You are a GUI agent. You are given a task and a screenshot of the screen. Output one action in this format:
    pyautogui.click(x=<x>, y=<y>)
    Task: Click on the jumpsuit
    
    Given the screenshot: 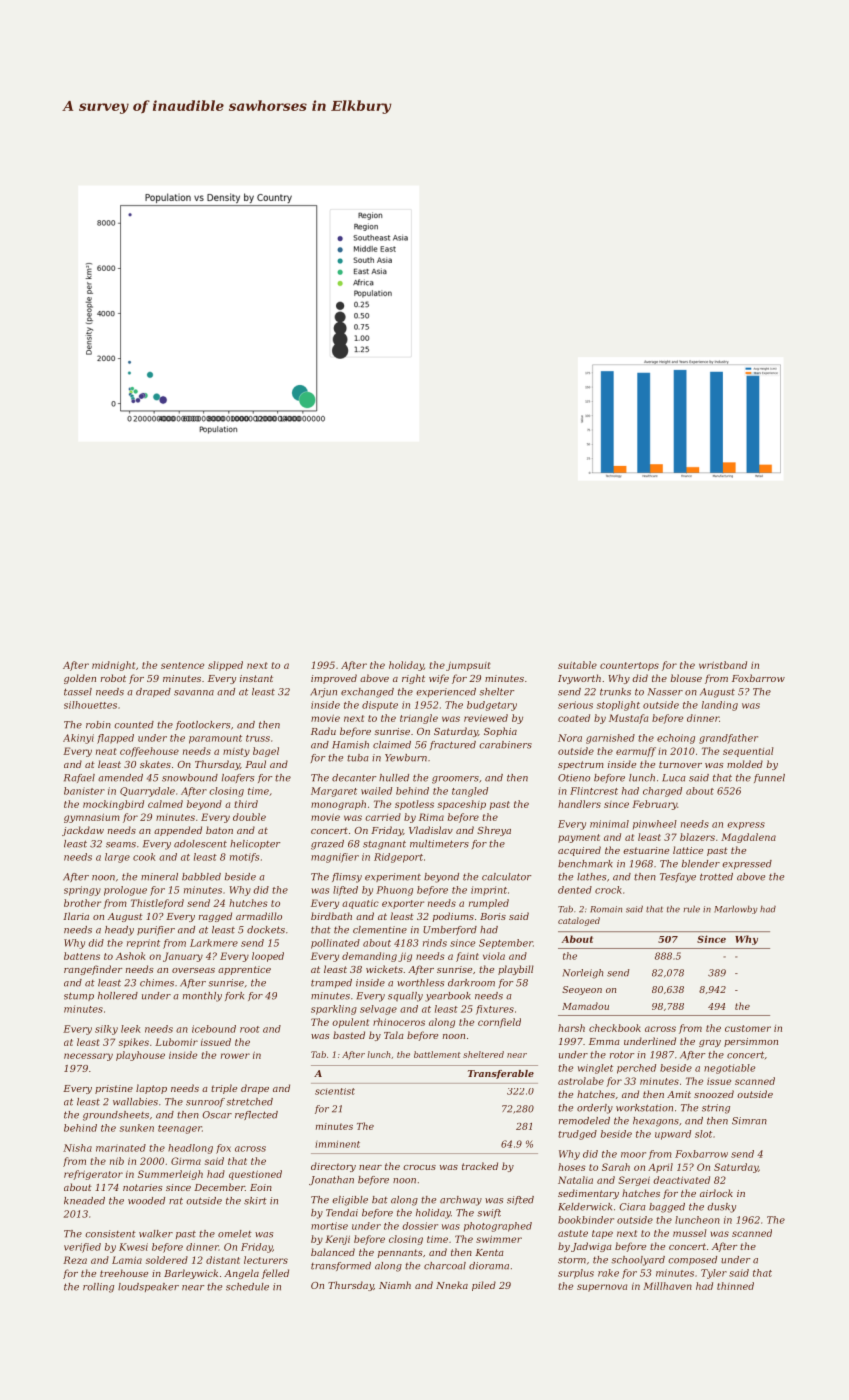 What is the action you would take?
    pyautogui.click(x=468, y=666)
